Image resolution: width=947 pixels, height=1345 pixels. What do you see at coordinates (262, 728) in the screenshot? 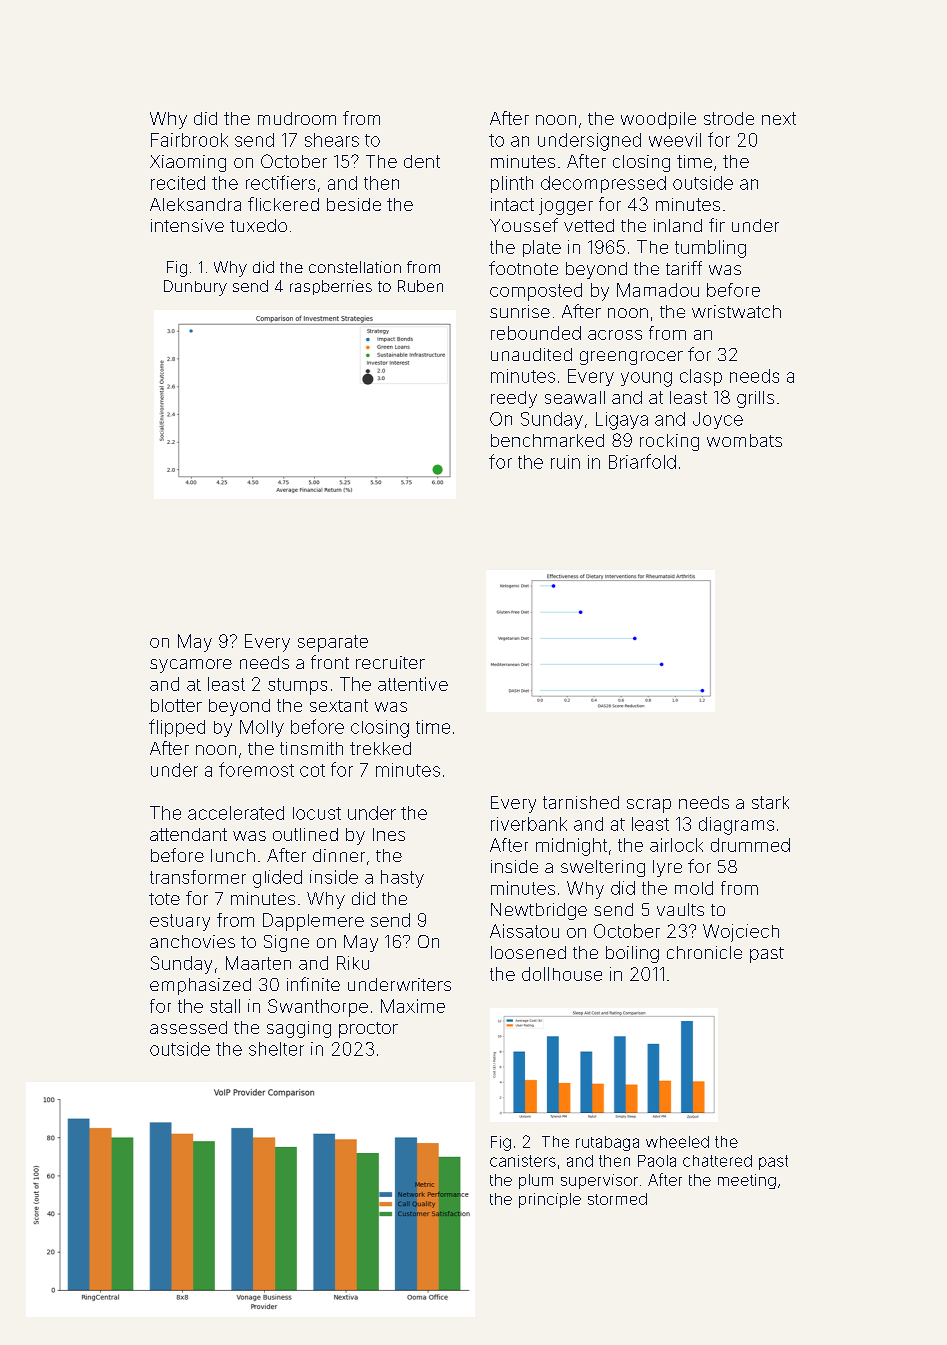
I see `Molly` at bounding box center [262, 728].
